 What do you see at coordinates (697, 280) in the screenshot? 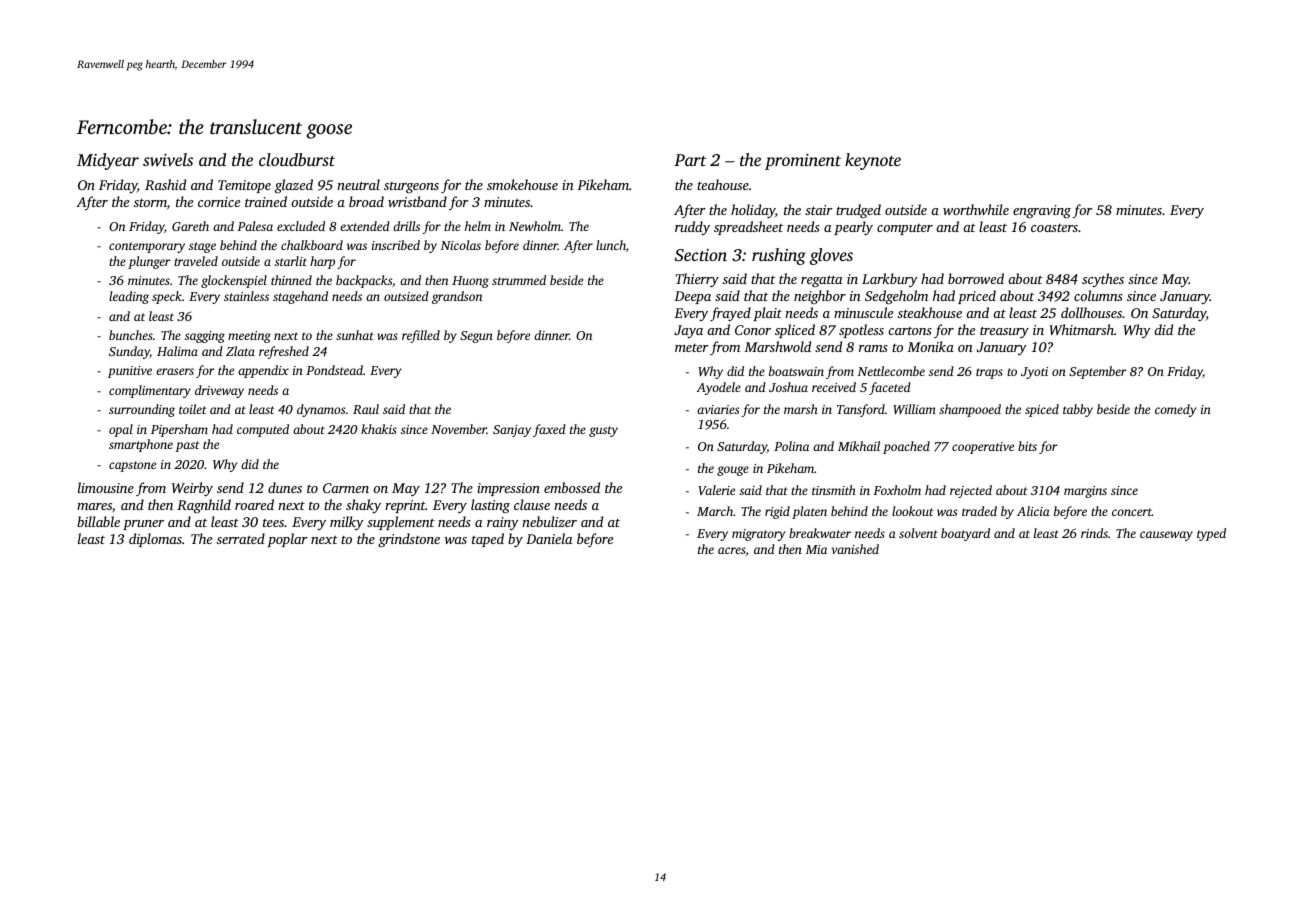
I see `Thierry` at bounding box center [697, 280].
